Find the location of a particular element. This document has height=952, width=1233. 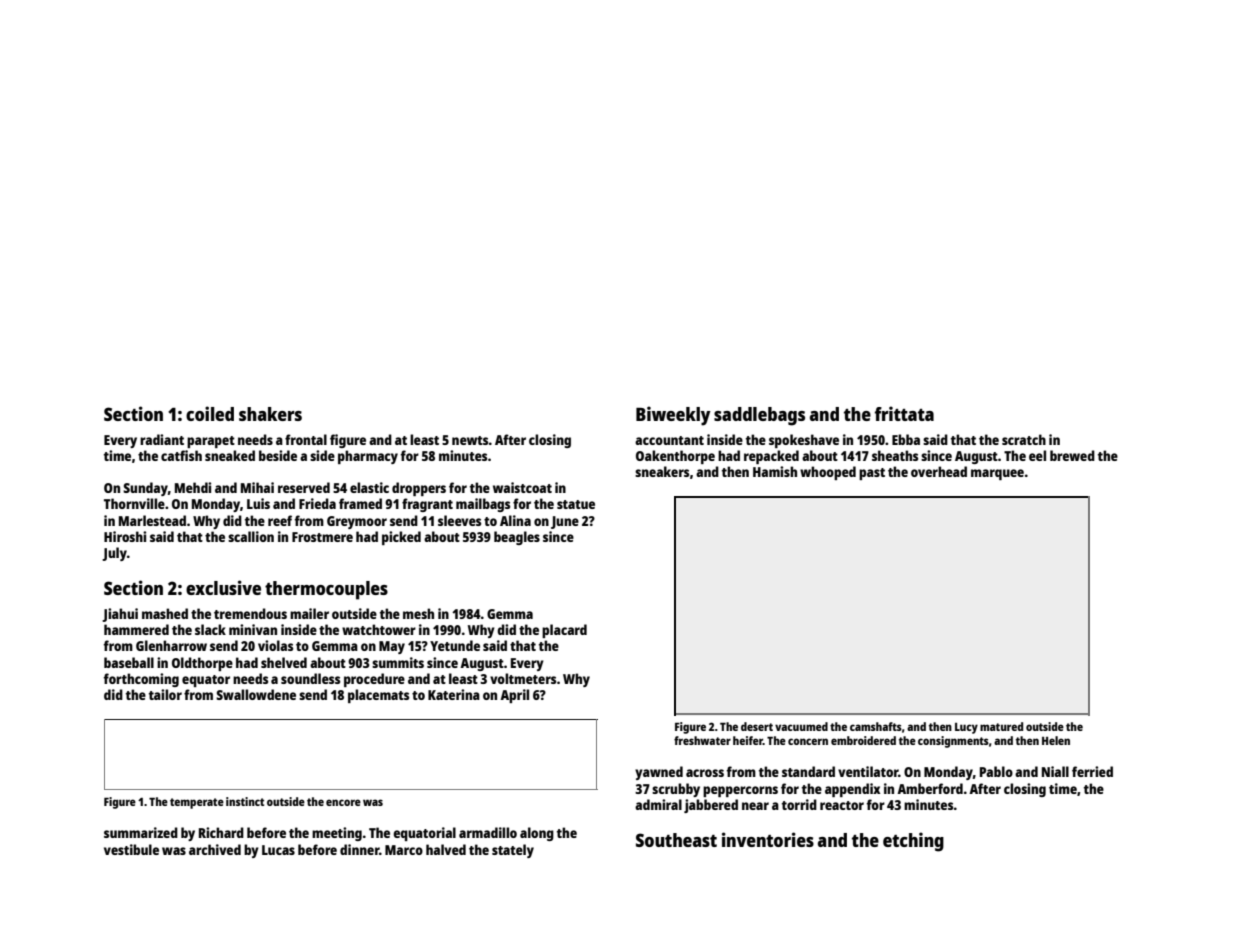

camshafts is located at coordinates (876, 726).
